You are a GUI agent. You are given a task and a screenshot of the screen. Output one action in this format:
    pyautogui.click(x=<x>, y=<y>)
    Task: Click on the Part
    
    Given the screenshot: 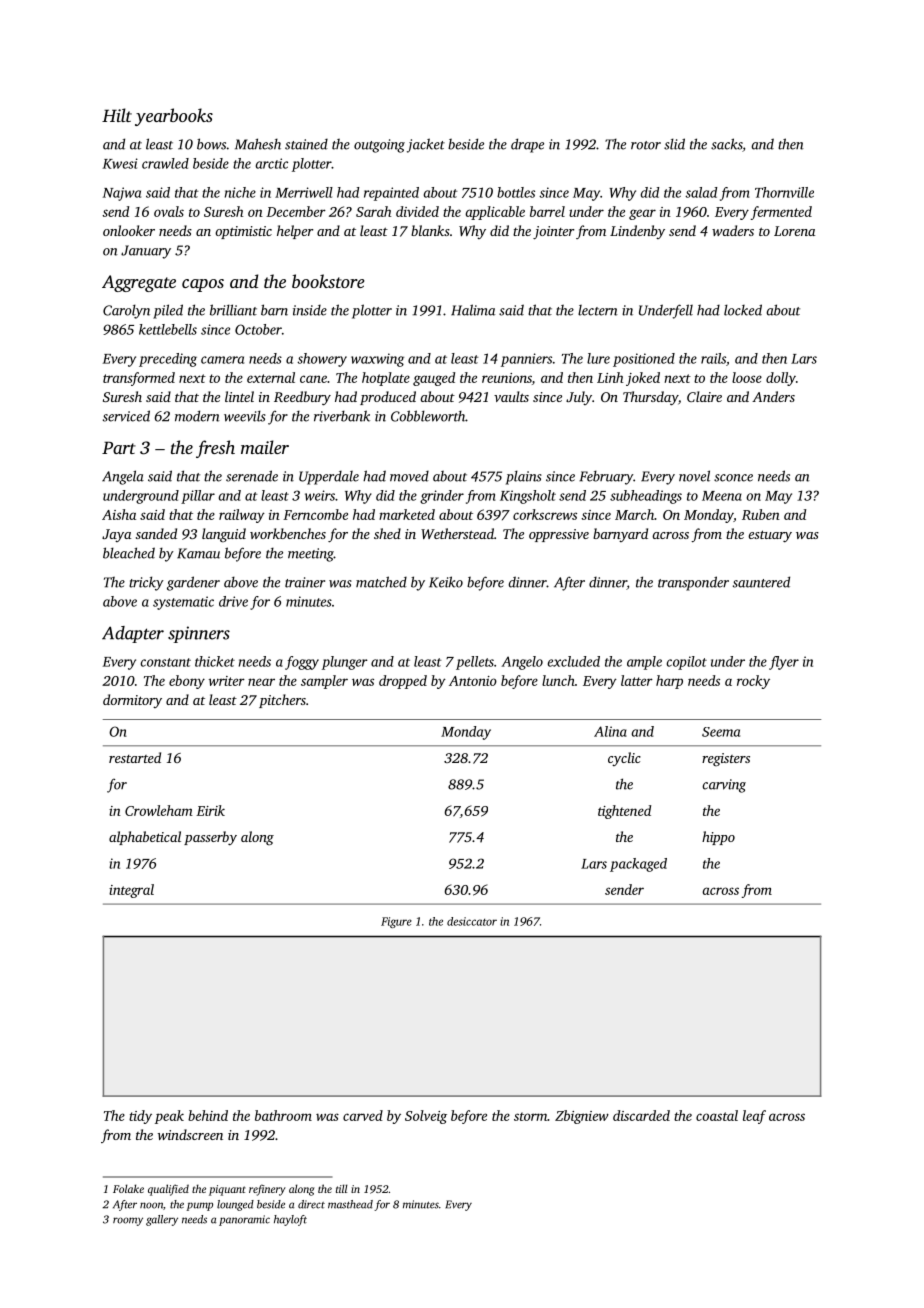 What is the action you would take?
    pyautogui.click(x=119, y=447)
